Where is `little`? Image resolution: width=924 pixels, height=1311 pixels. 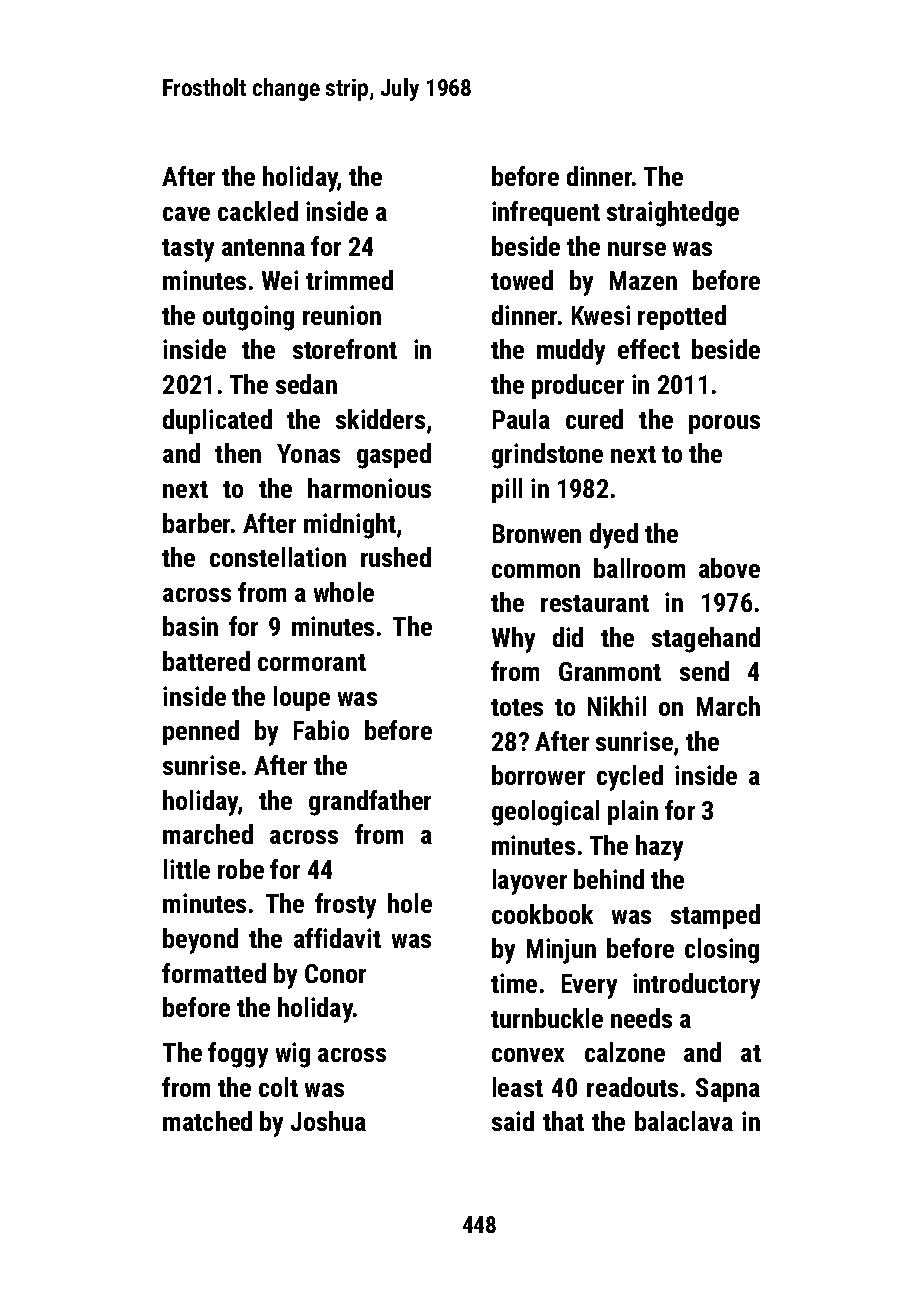 little is located at coordinates (187, 869).
